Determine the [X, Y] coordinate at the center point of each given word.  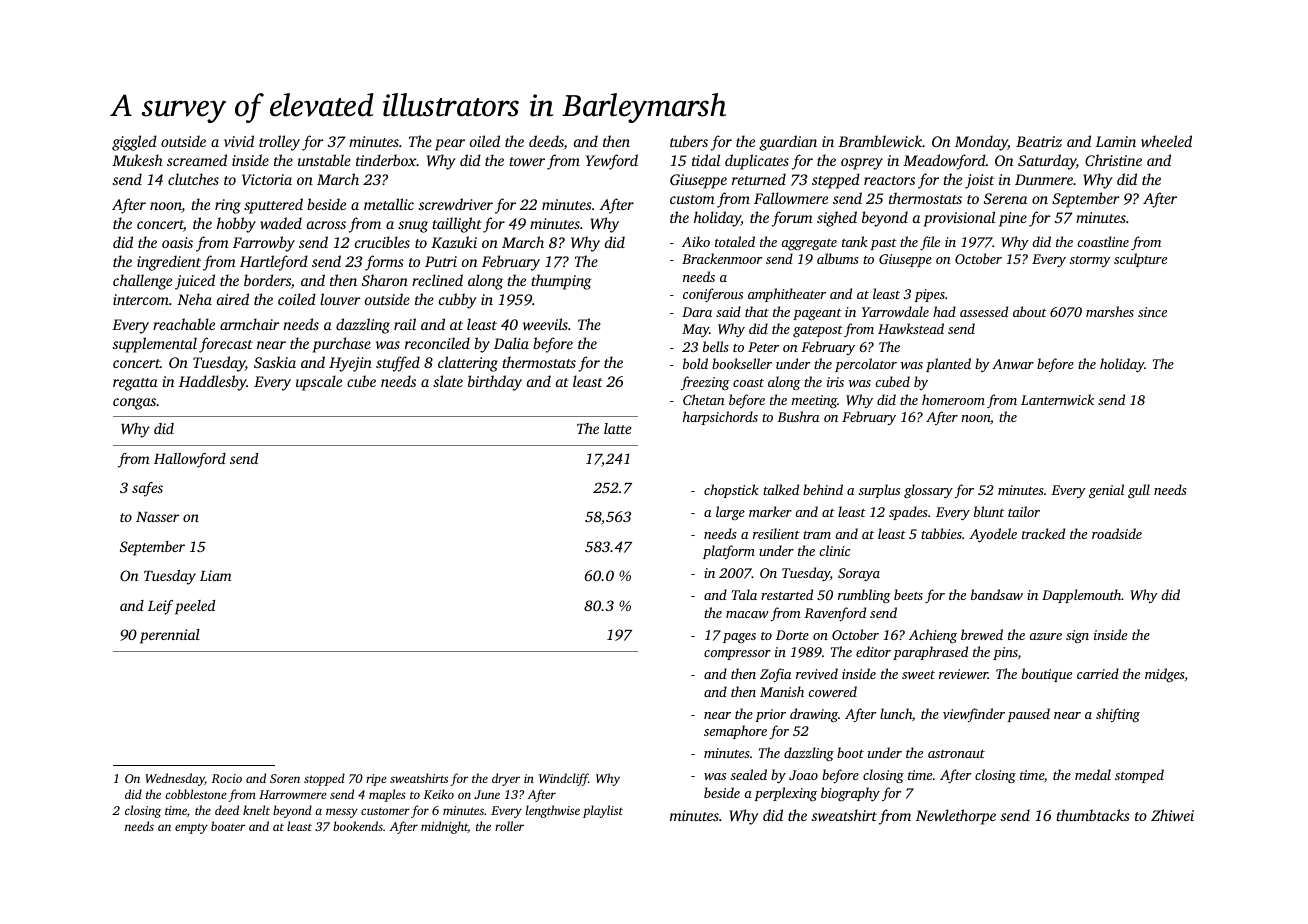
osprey [862, 164]
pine [1013, 219]
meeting [814, 401]
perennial [170, 636]
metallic [389, 204]
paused [1028, 715]
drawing [814, 715]
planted [948, 365]
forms [384, 263]
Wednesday [175, 779]
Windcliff [563, 779]
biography [850, 794]
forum [792, 219]
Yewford [612, 162]
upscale [319, 383]
